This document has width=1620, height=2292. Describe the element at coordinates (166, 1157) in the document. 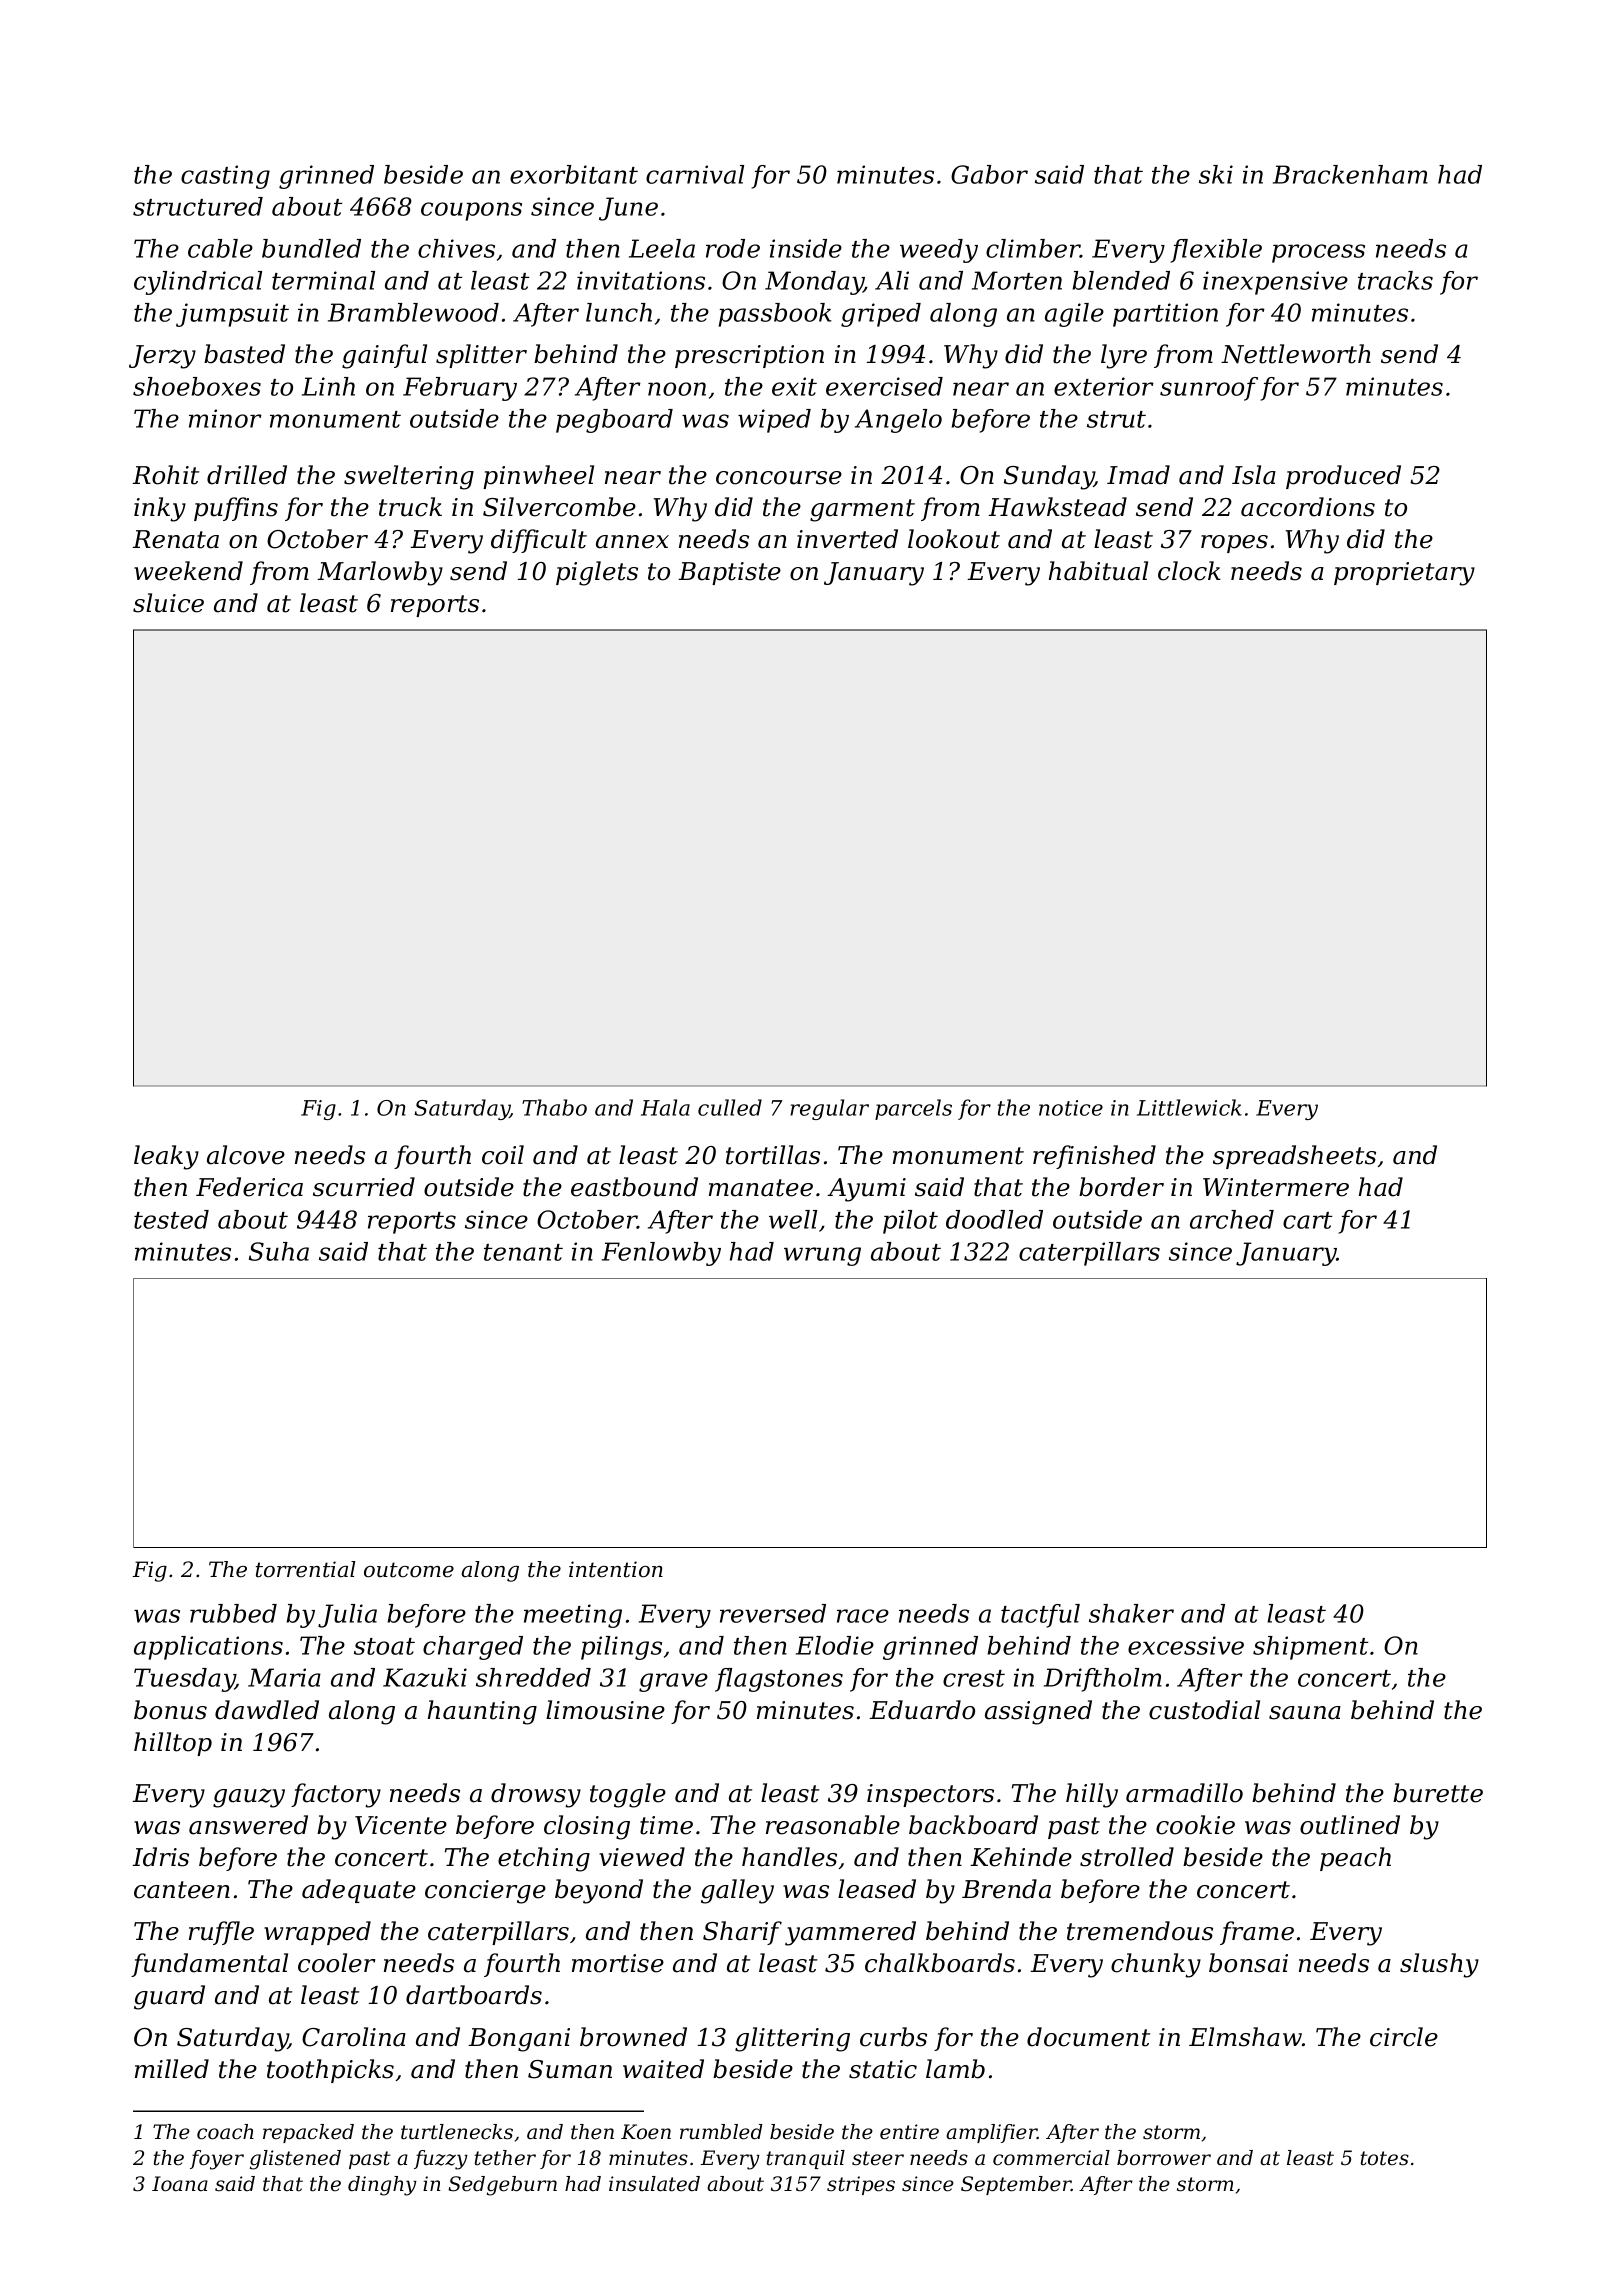

I see `leaky` at that location.
